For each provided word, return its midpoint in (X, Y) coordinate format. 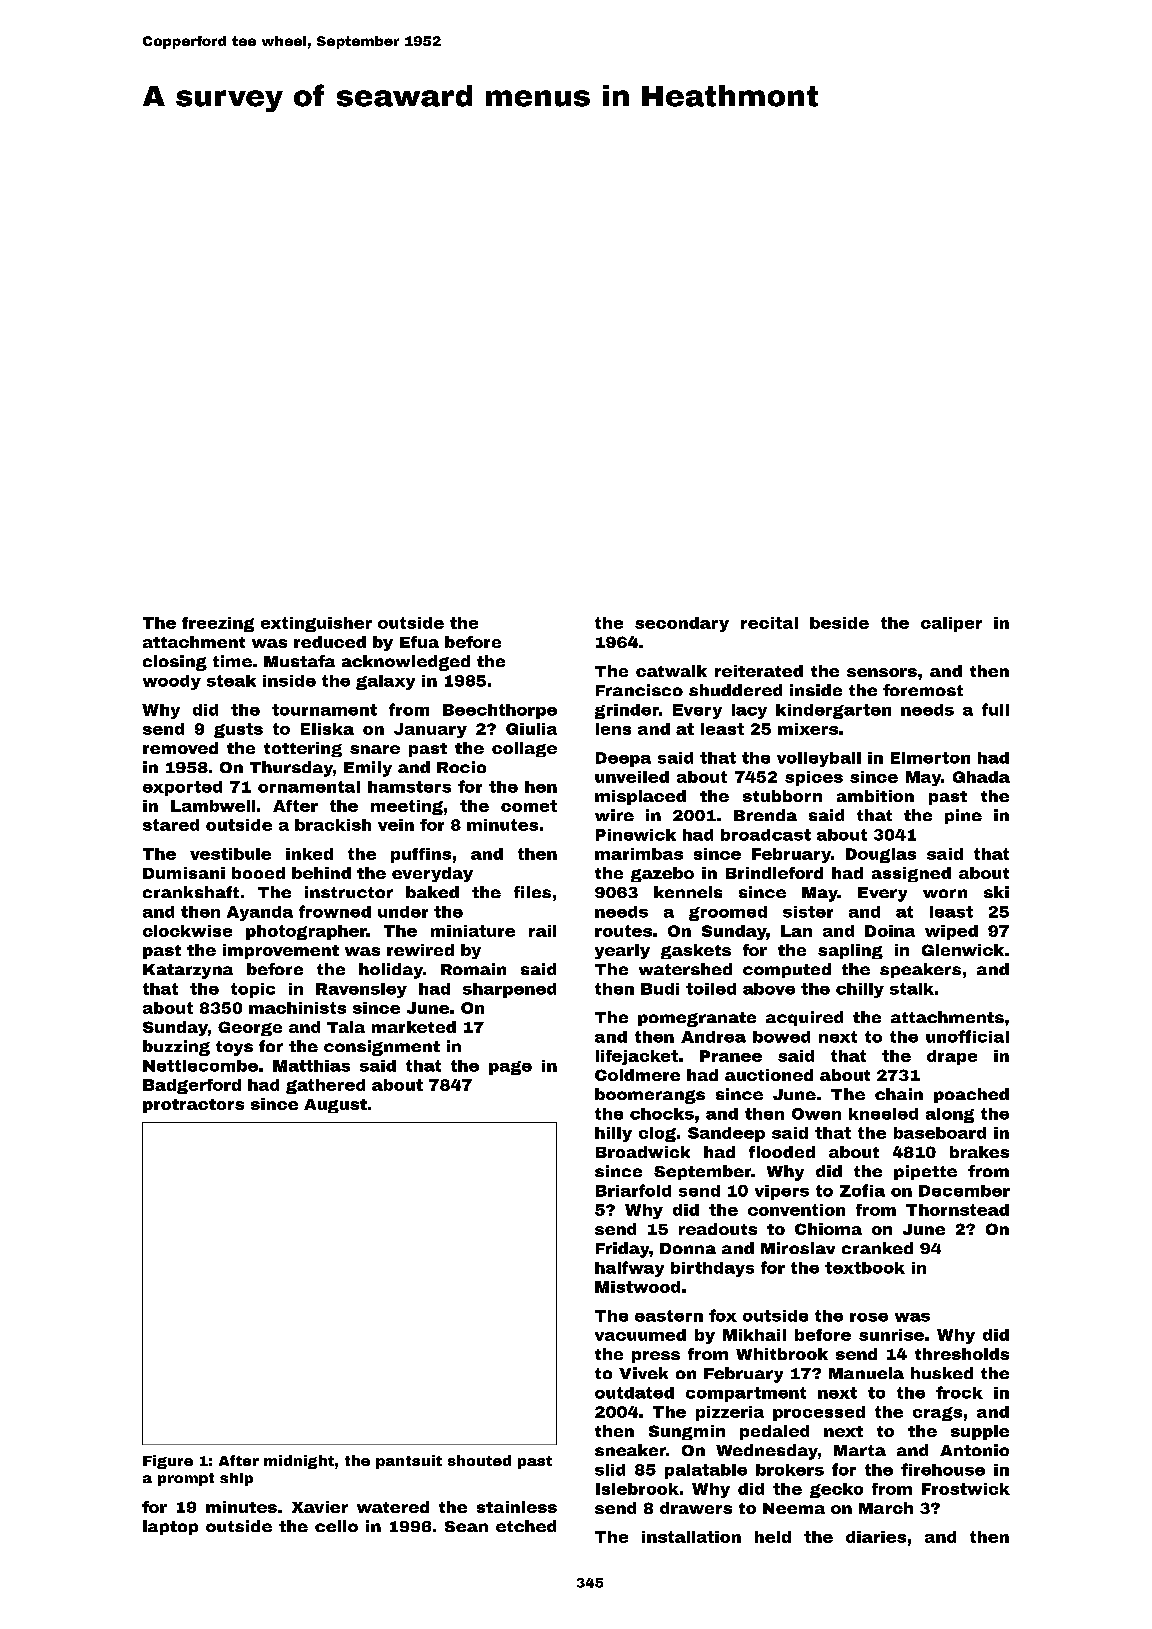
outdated (634, 1393)
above (769, 989)
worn (945, 893)
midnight (299, 1462)
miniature (473, 931)
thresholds (962, 1354)
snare (375, 749)
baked (432, 892)
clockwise (187, 931)
